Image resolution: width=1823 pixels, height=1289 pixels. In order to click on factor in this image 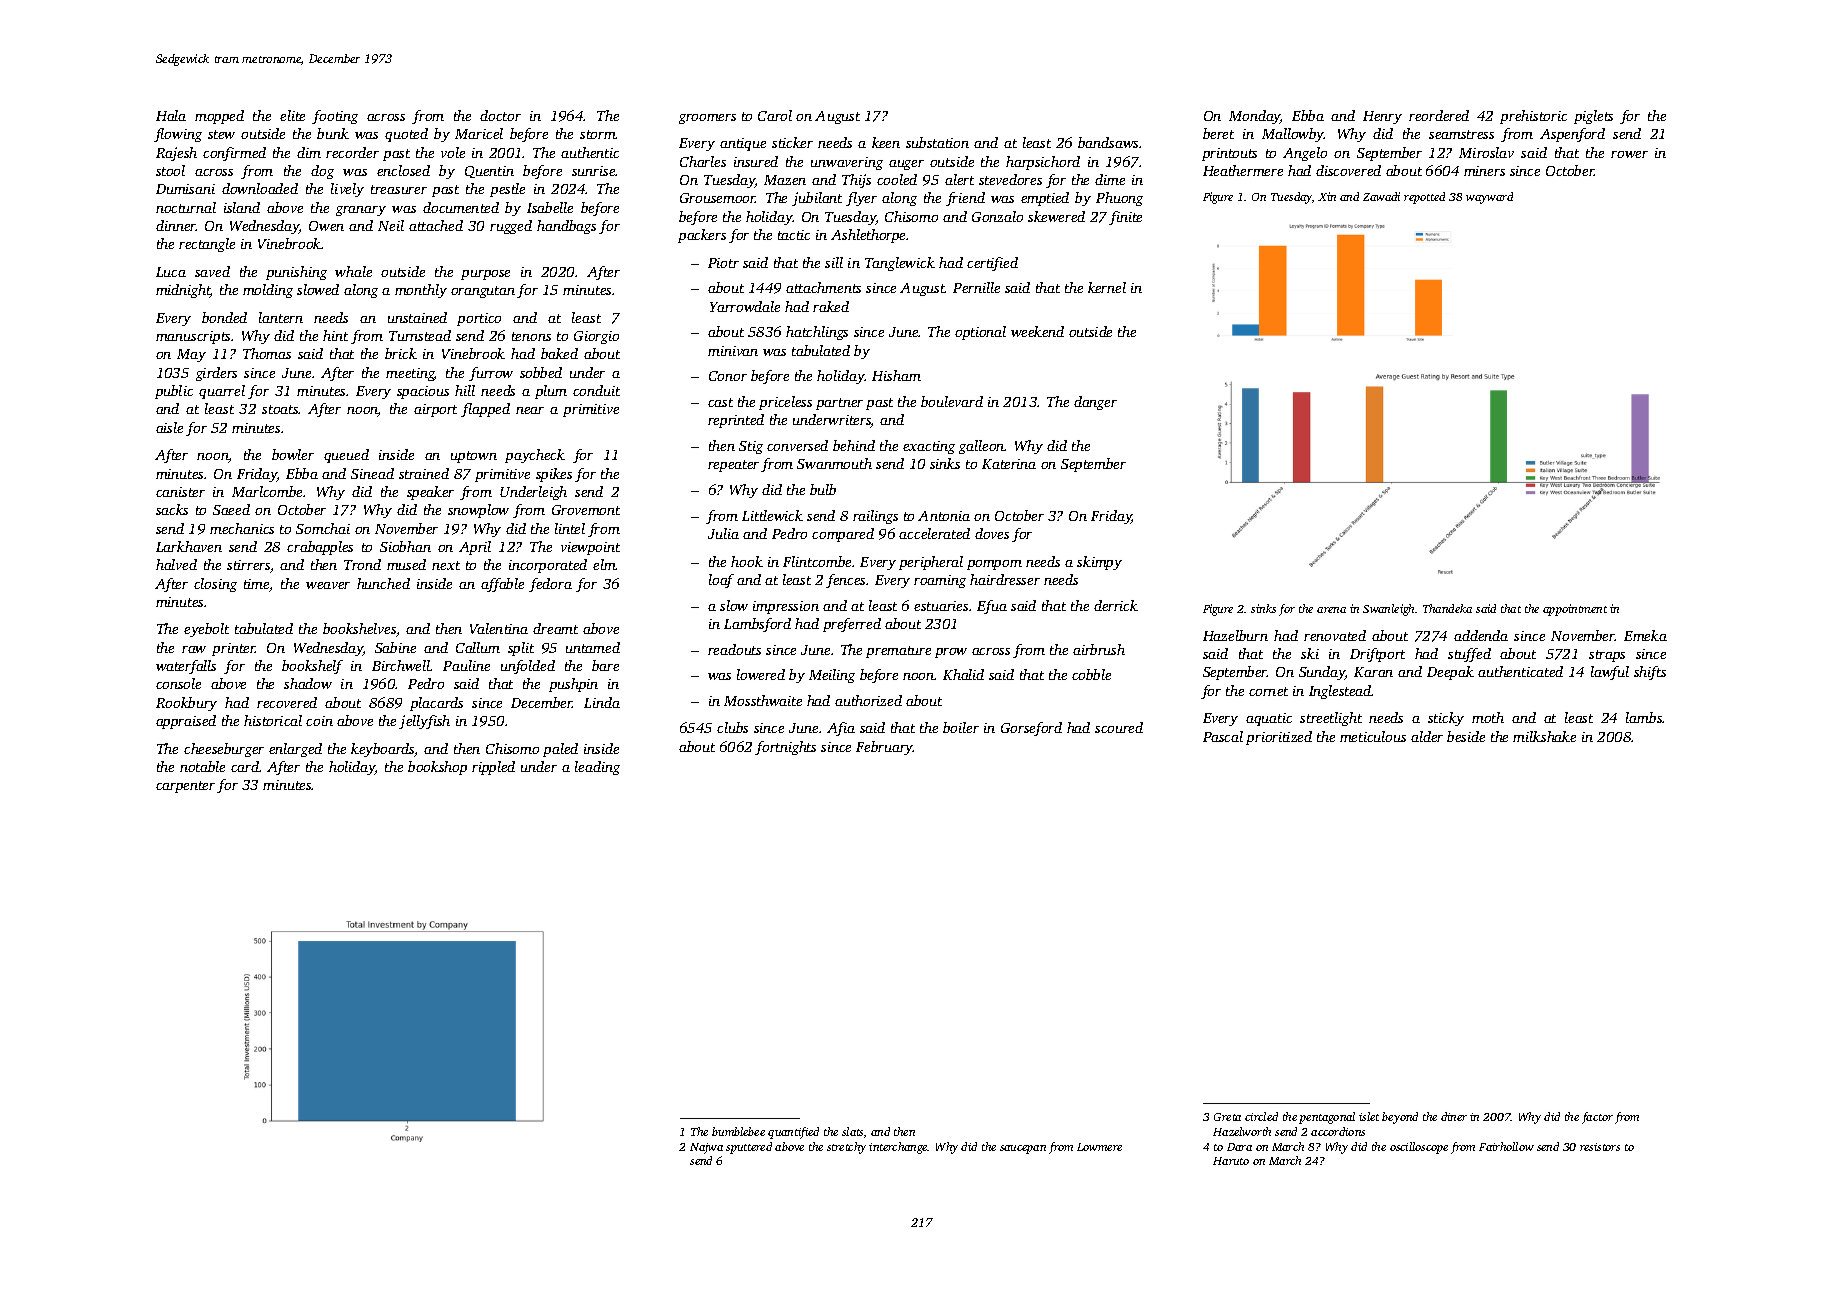, I will do `click(1597, 1118)`.
